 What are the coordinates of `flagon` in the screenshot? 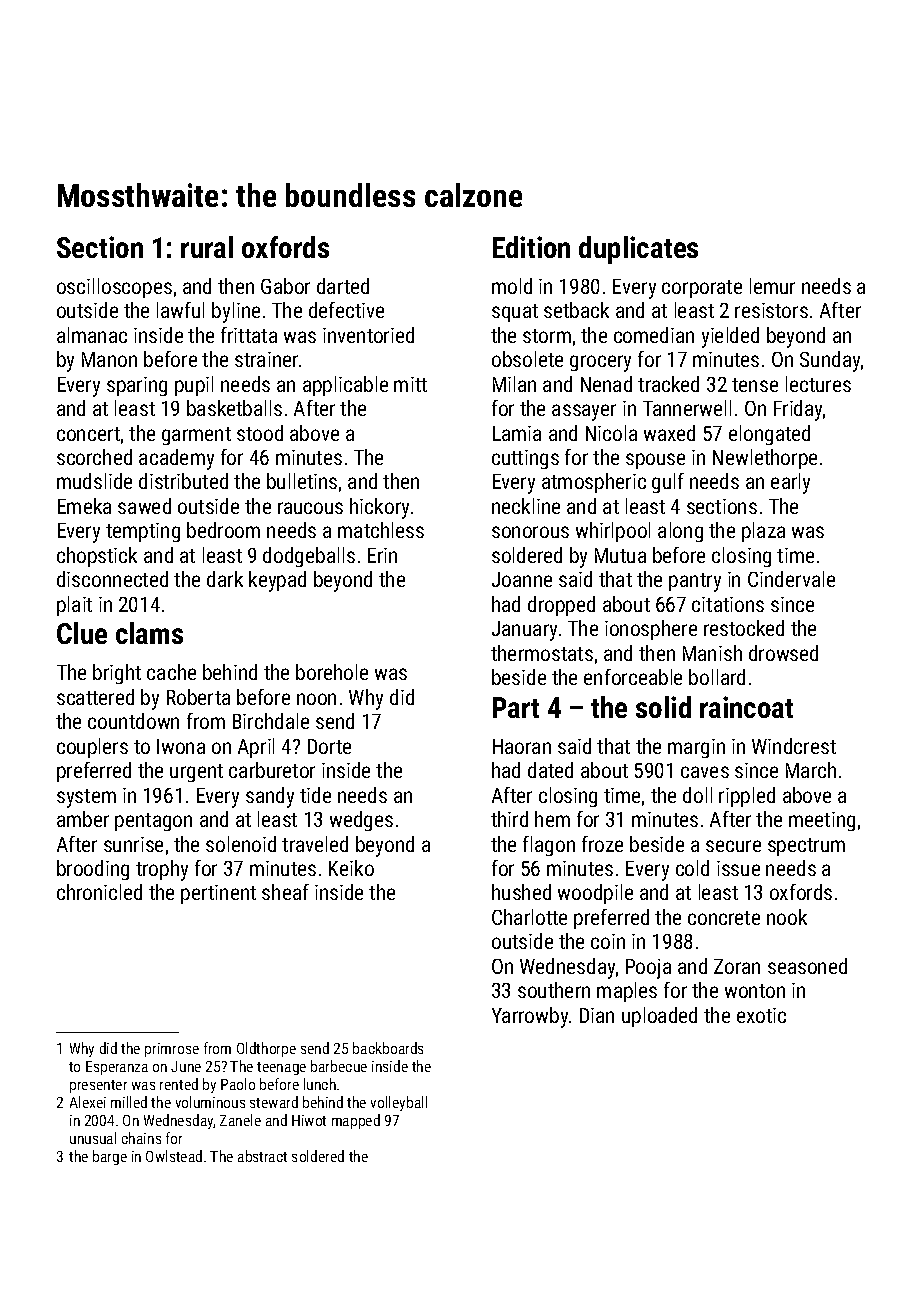 It's located at (549, 846).
